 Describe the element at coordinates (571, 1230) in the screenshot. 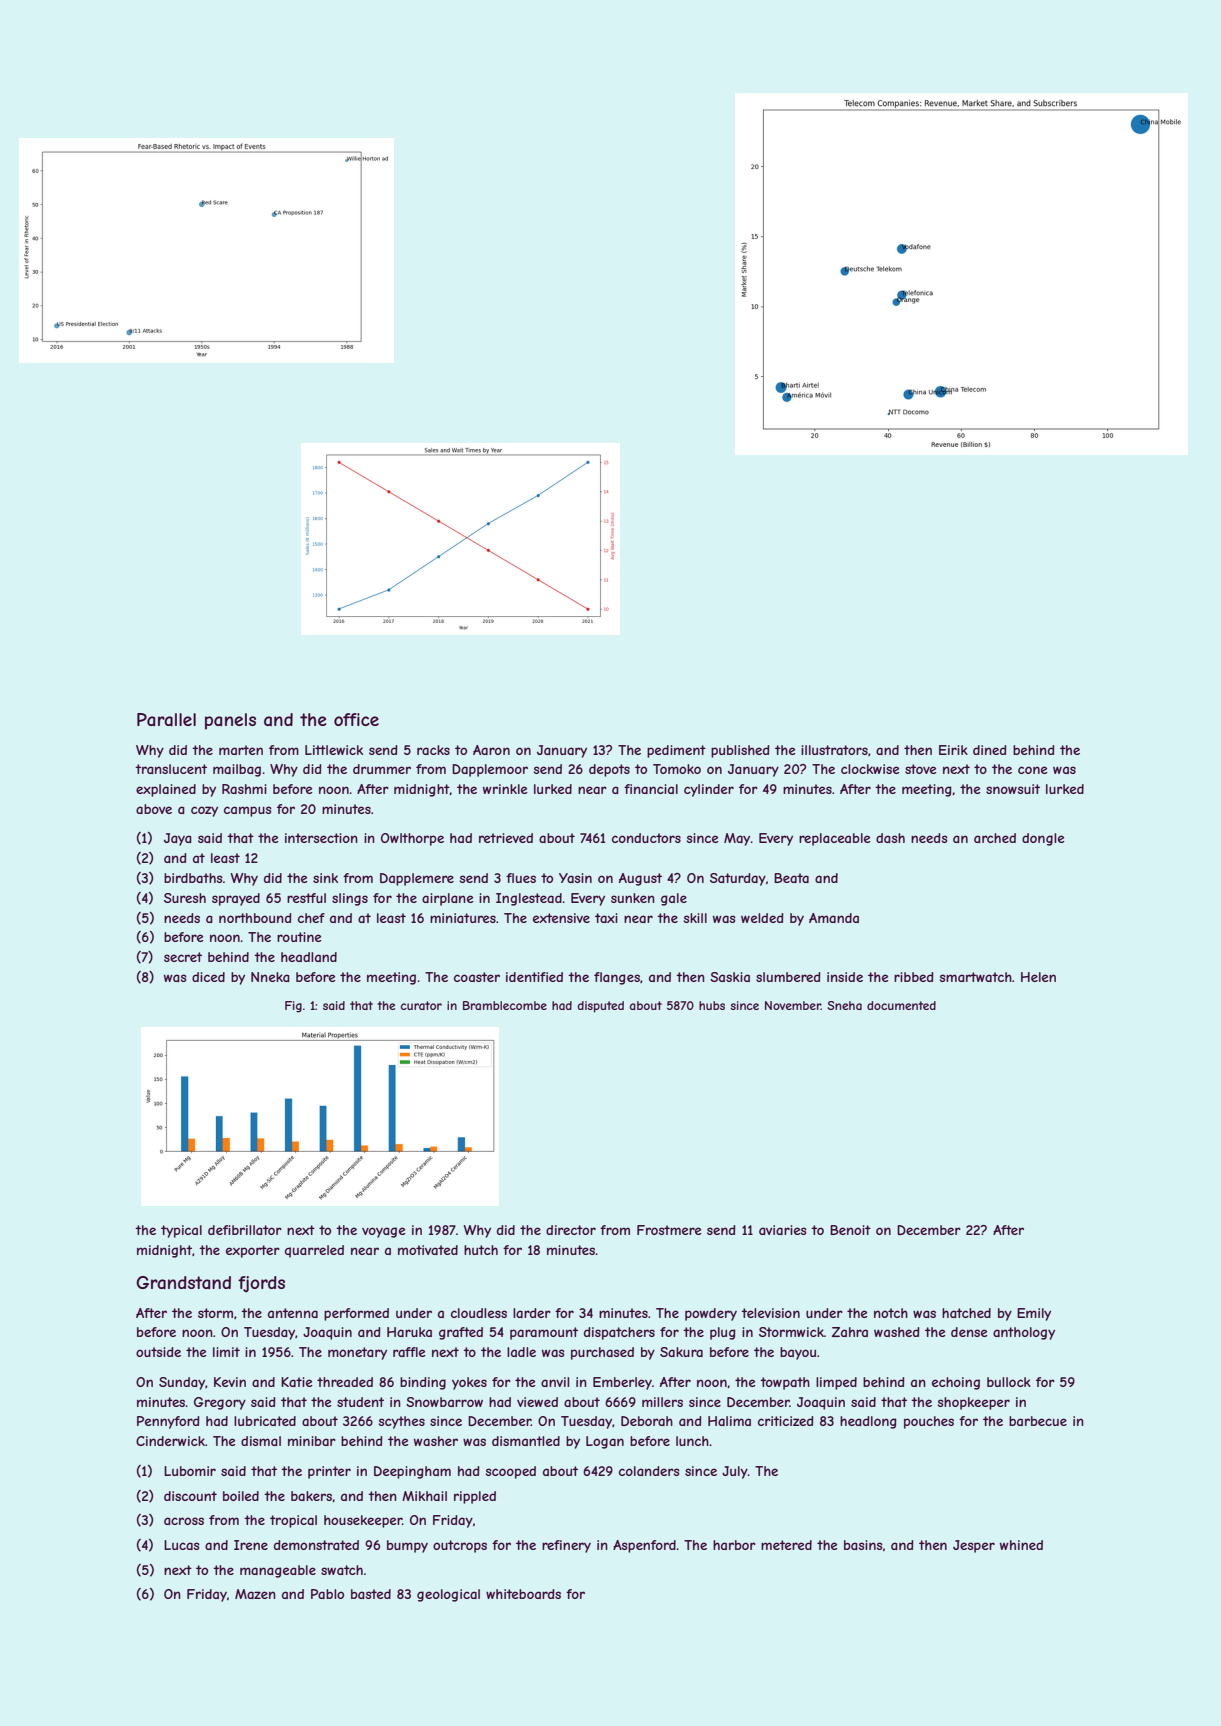

I see `director` at that location.
